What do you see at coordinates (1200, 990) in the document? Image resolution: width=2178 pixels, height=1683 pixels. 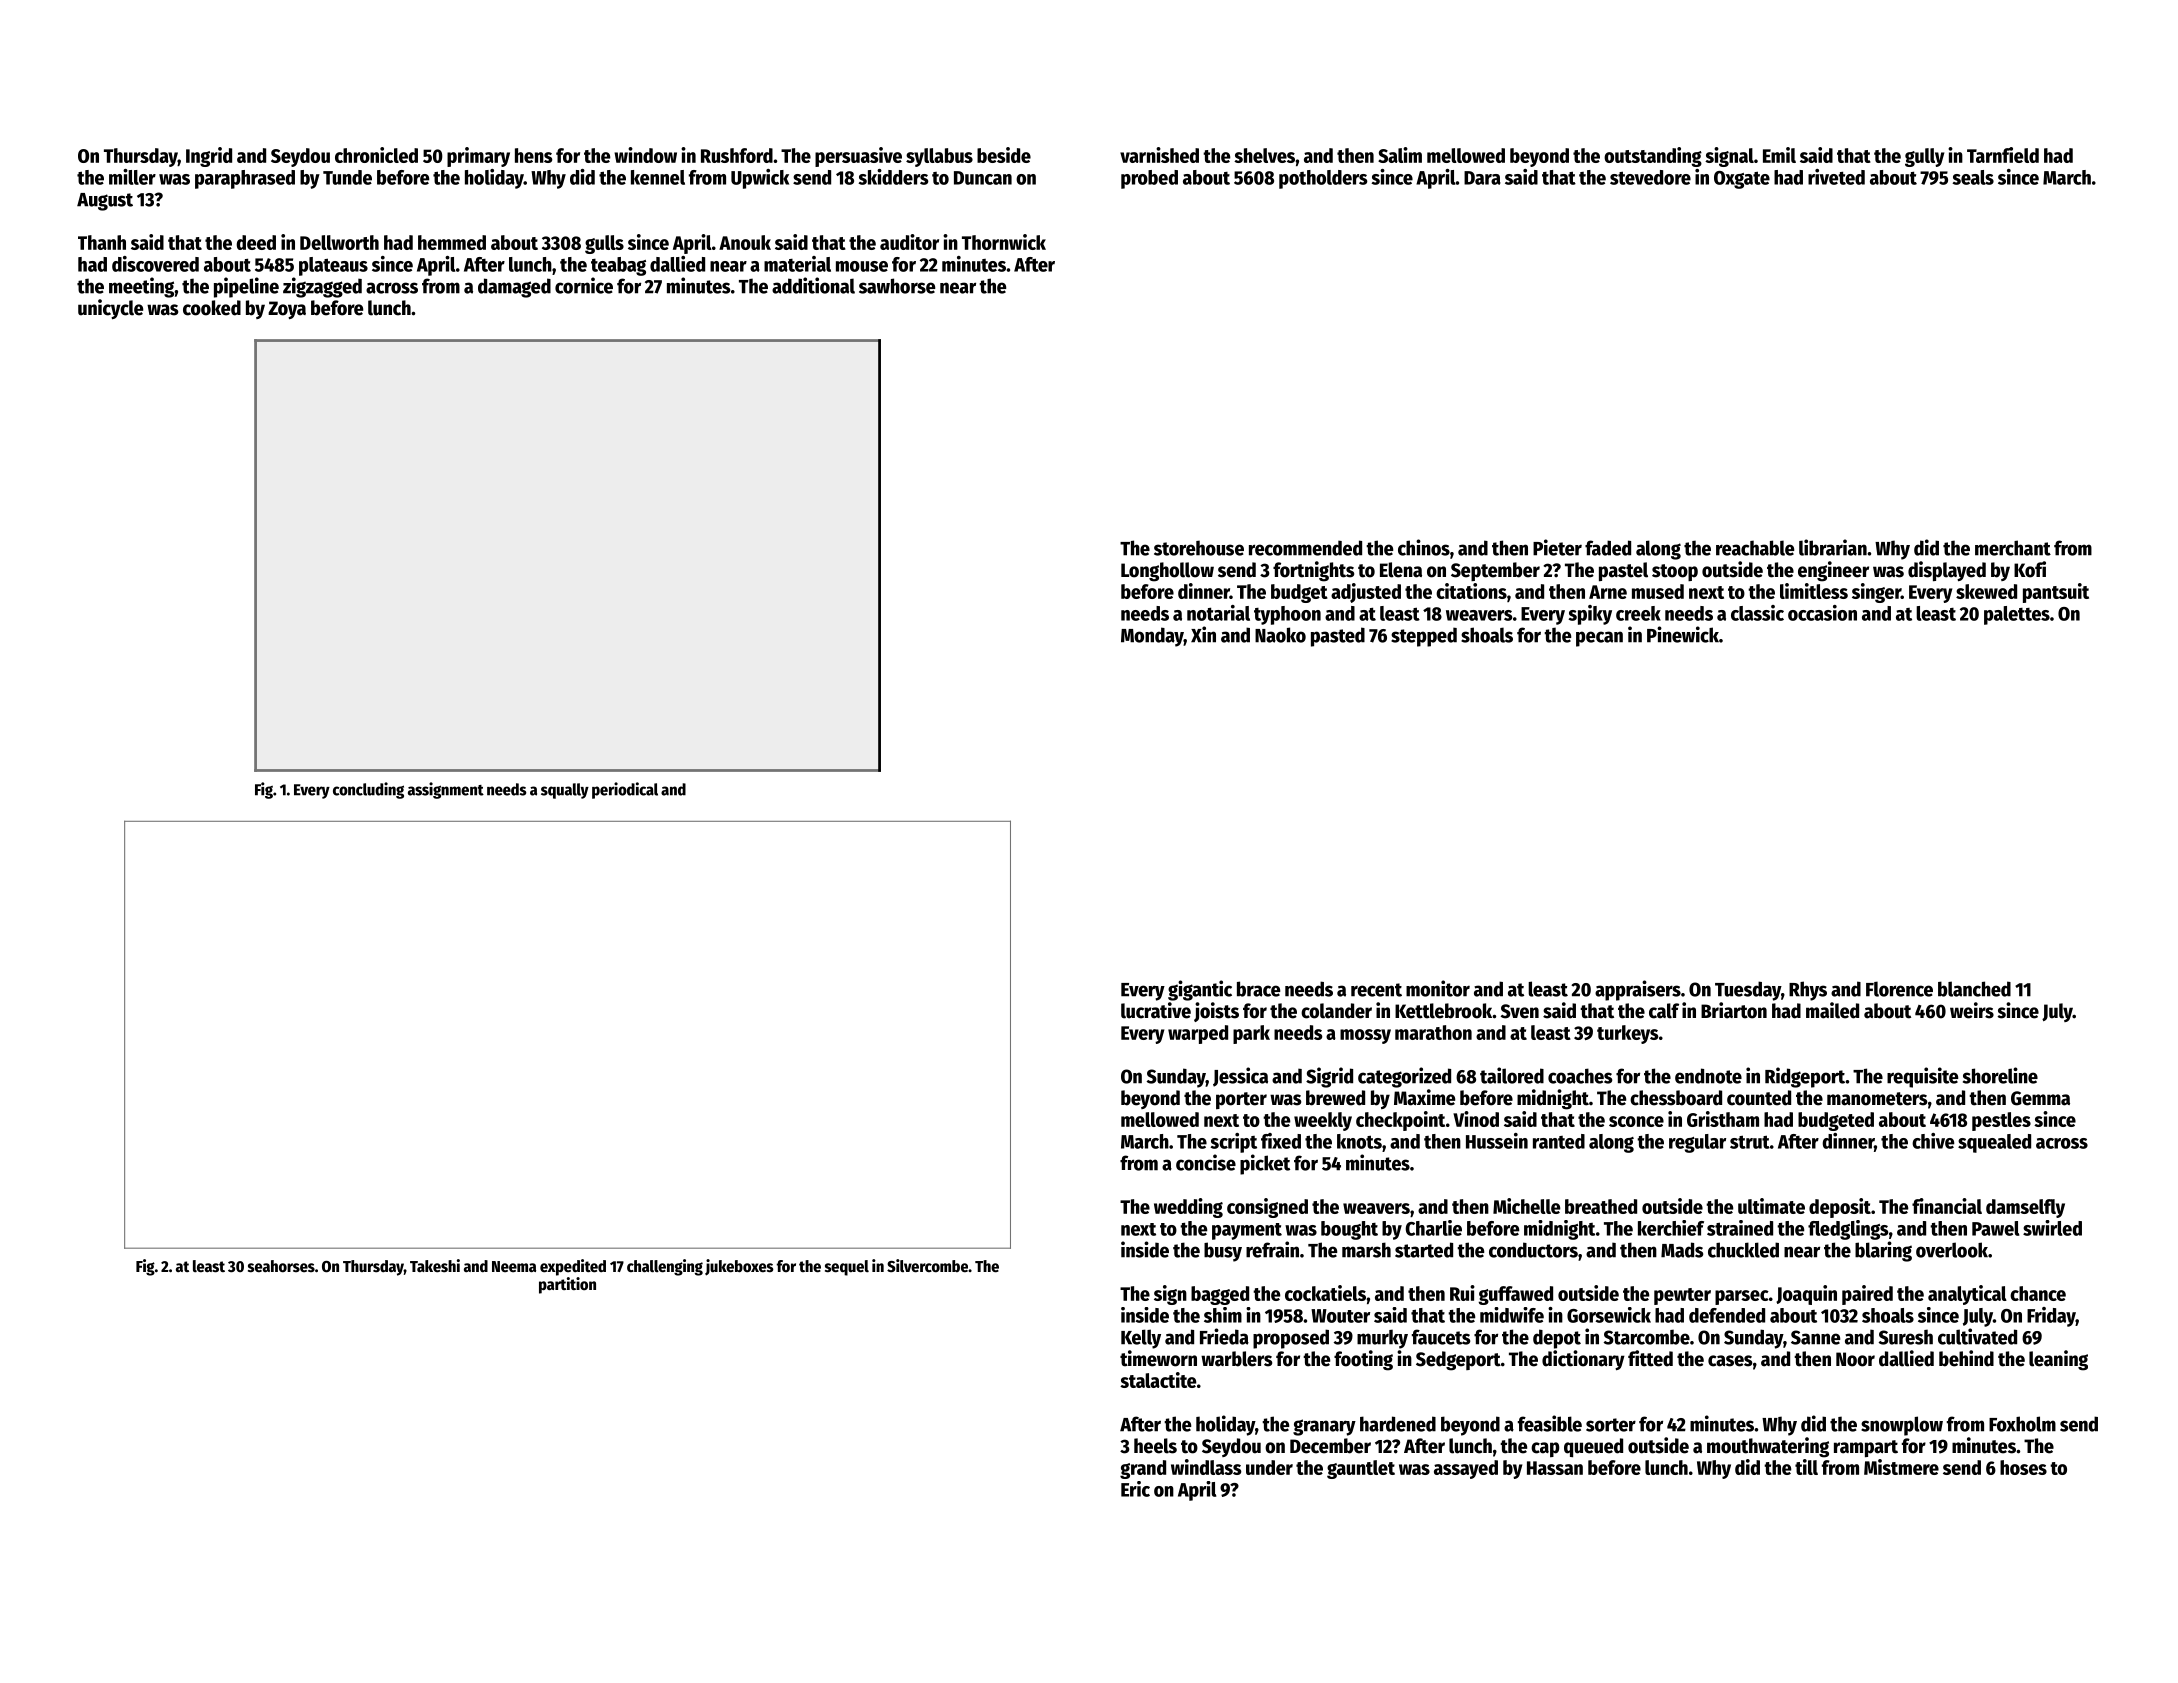 I see `gigantic` at bounding box center [1200, 990].
